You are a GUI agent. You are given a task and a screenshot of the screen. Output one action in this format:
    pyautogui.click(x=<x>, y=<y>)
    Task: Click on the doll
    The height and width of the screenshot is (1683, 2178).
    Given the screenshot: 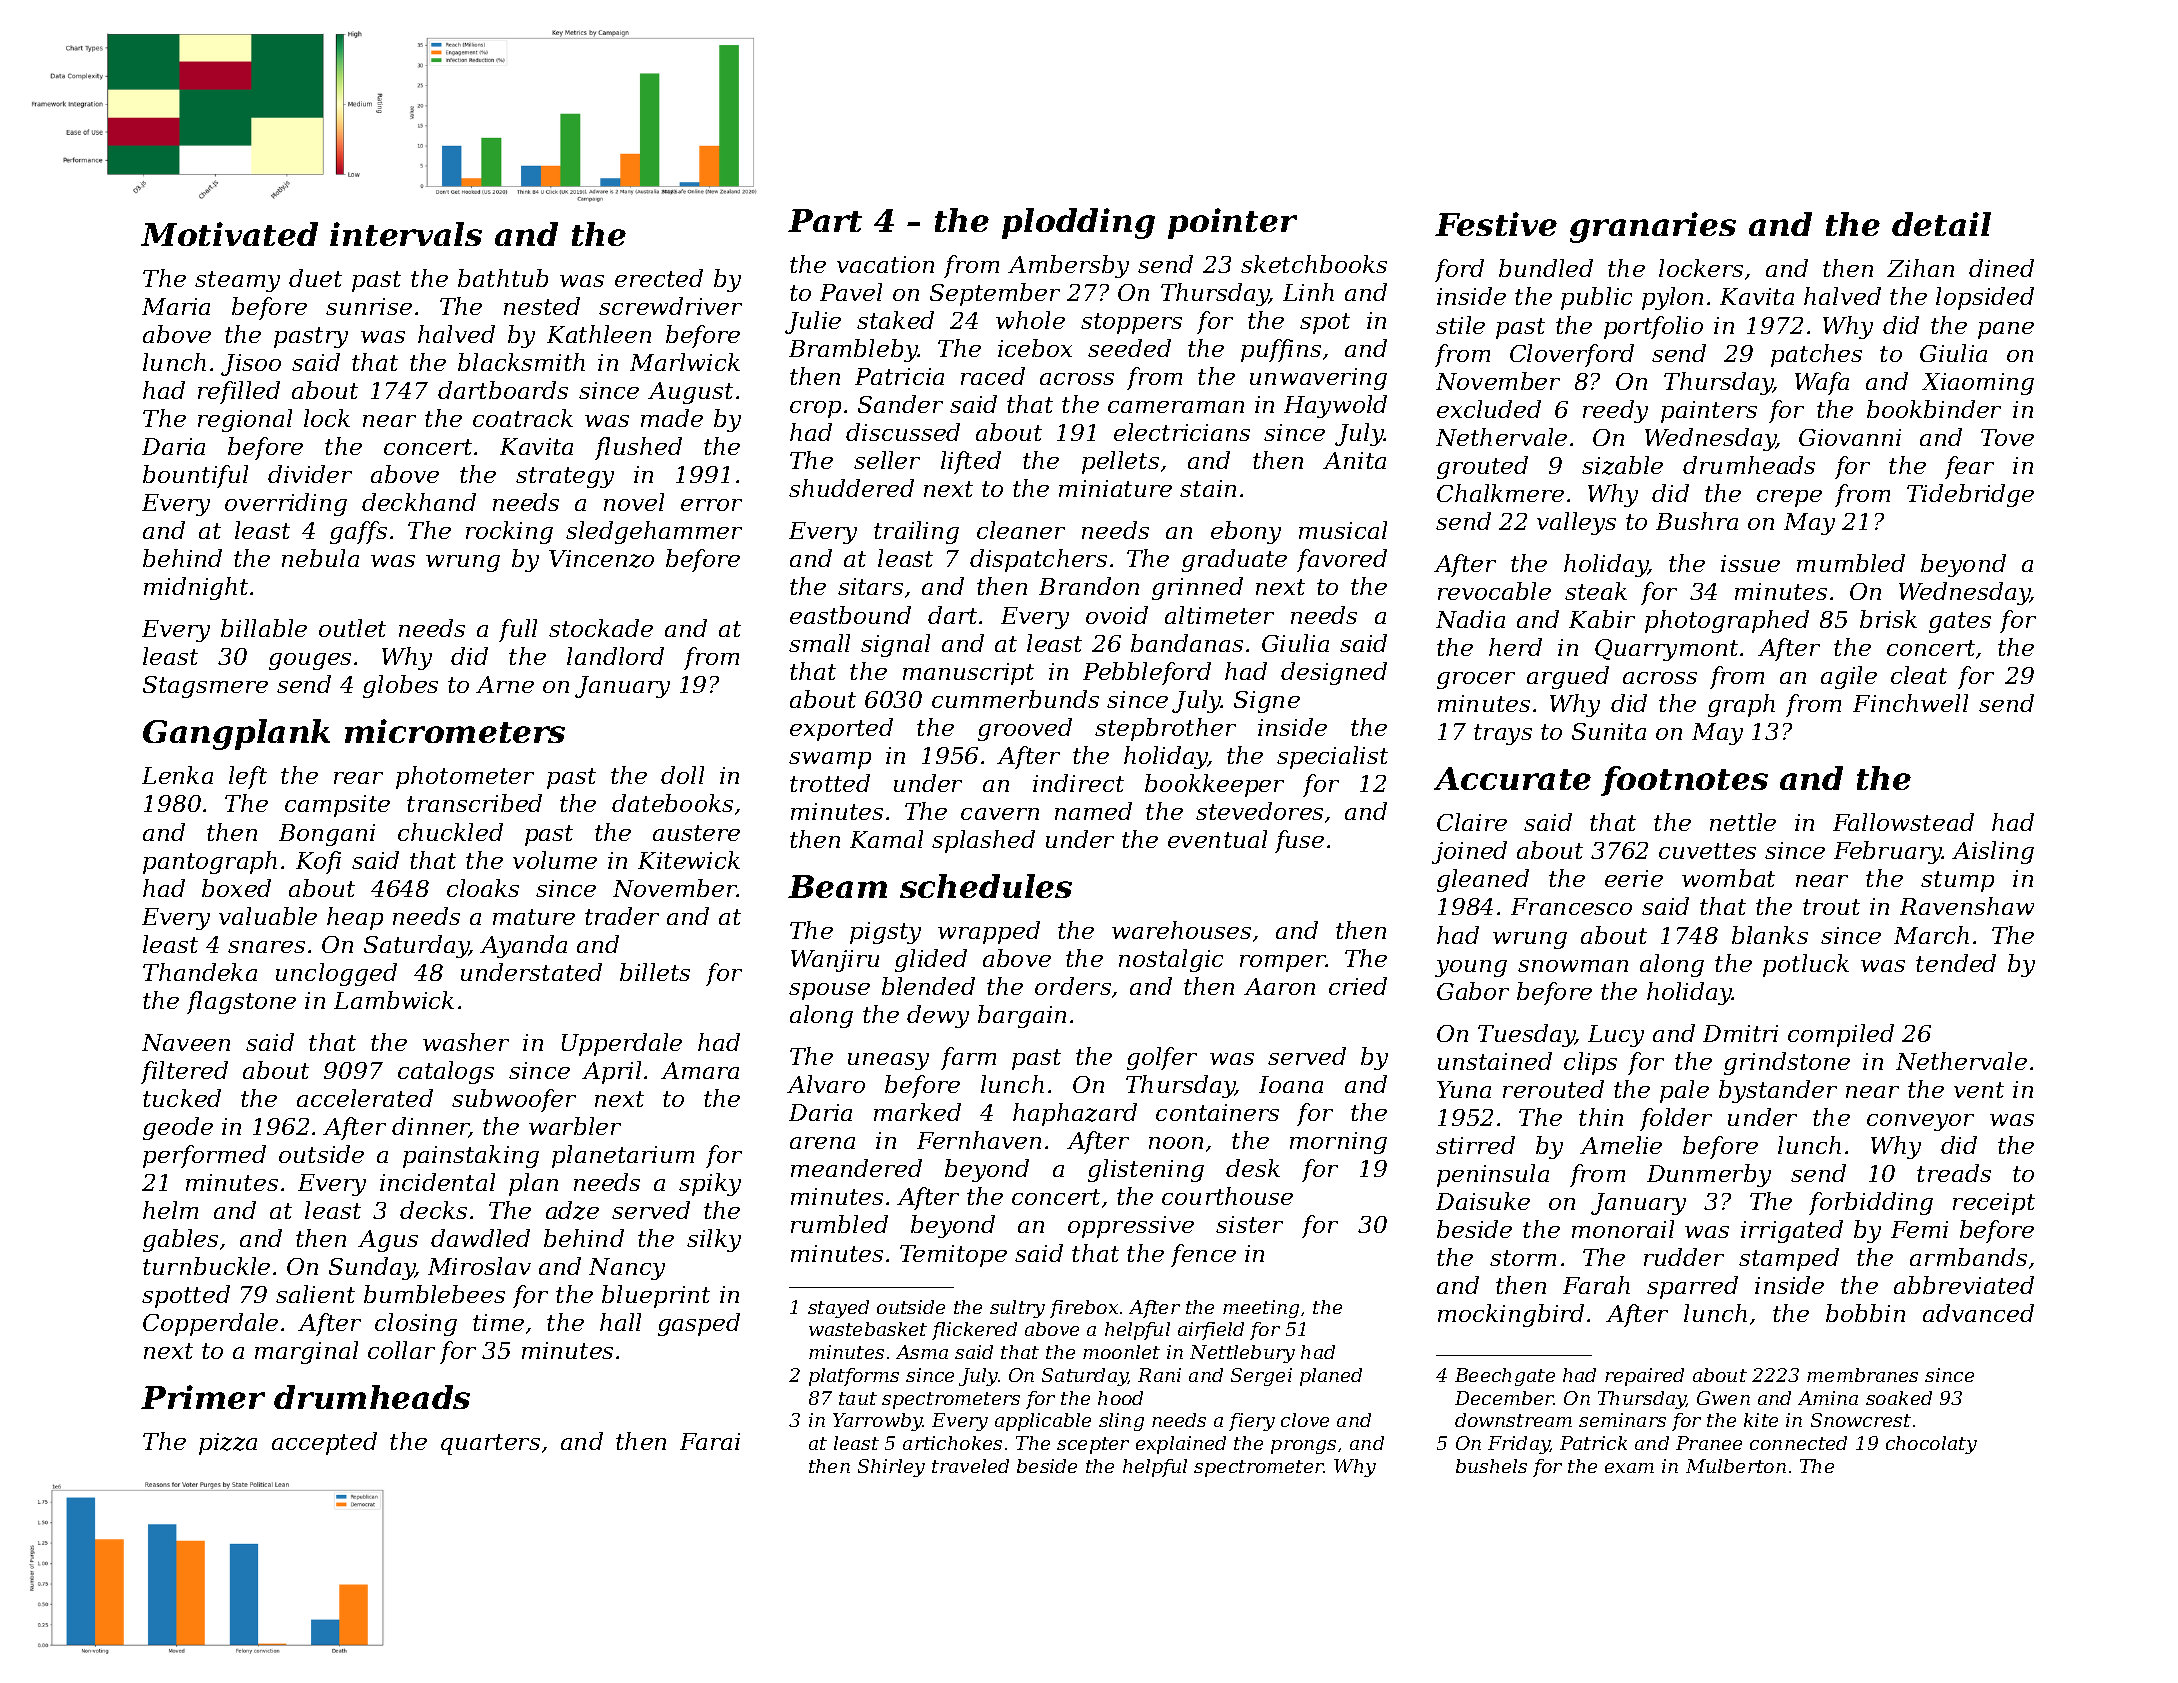 What is the action you would take?
    pyautogui.click(x=682, y=775)
